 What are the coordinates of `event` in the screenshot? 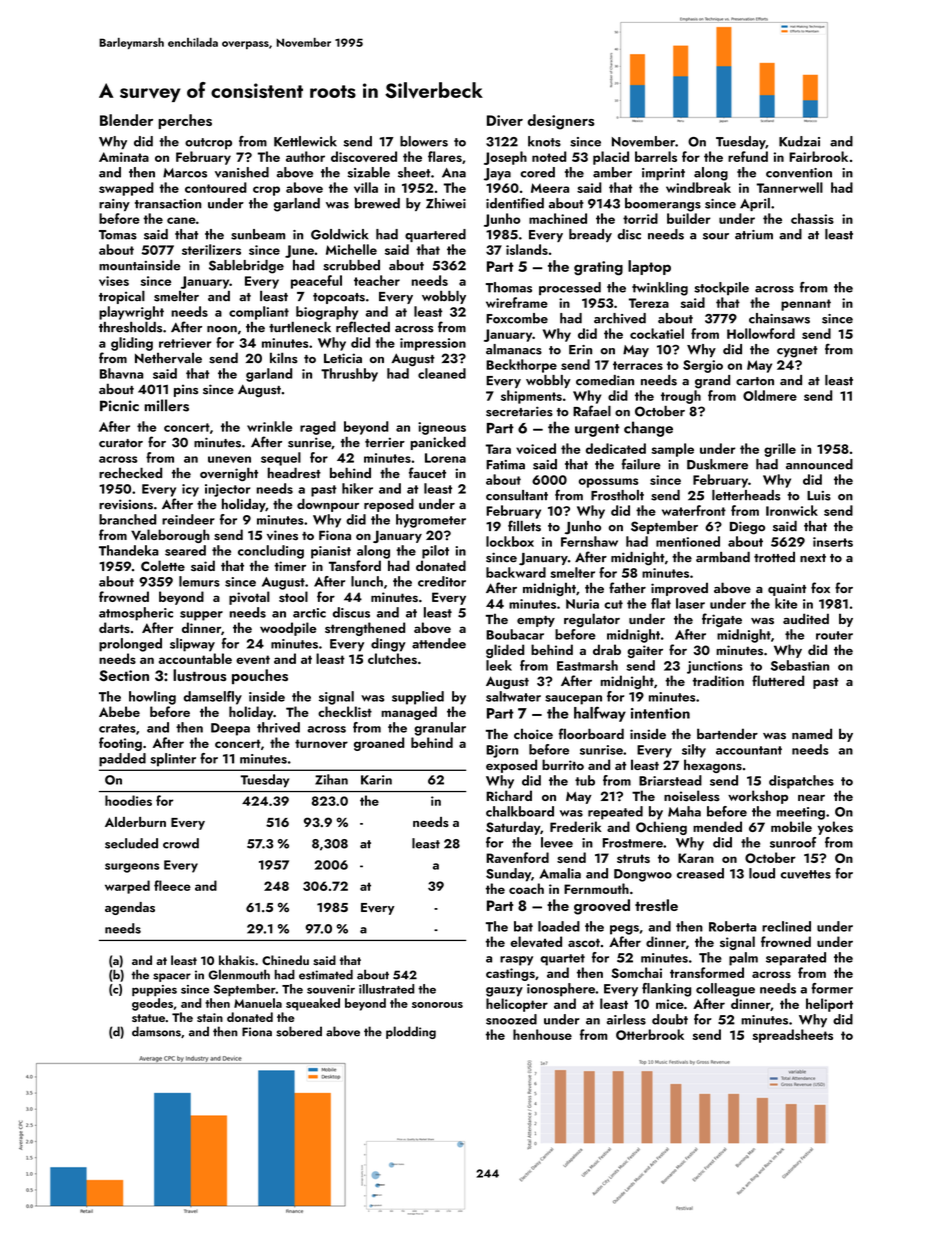 It's located at (253, 659).
